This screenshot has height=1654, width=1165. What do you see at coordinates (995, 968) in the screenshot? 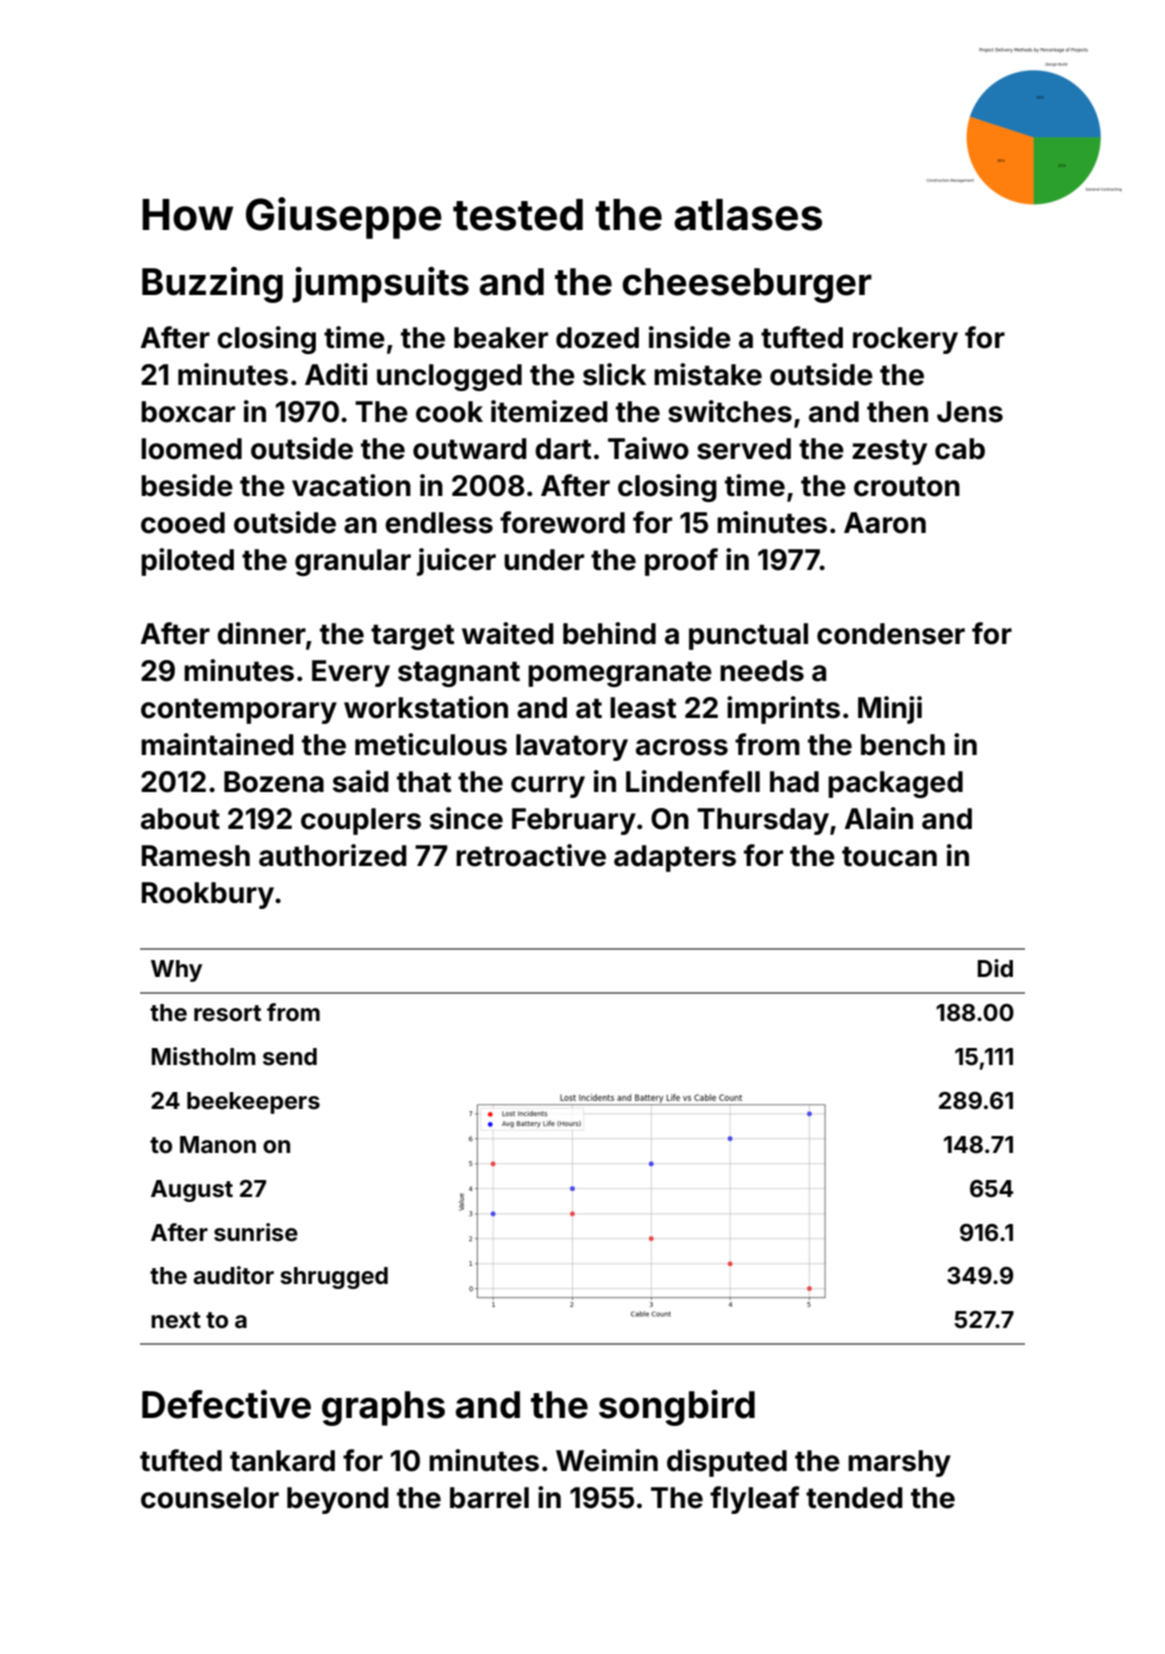
I see `Did` at bounding box center [995, 968].
